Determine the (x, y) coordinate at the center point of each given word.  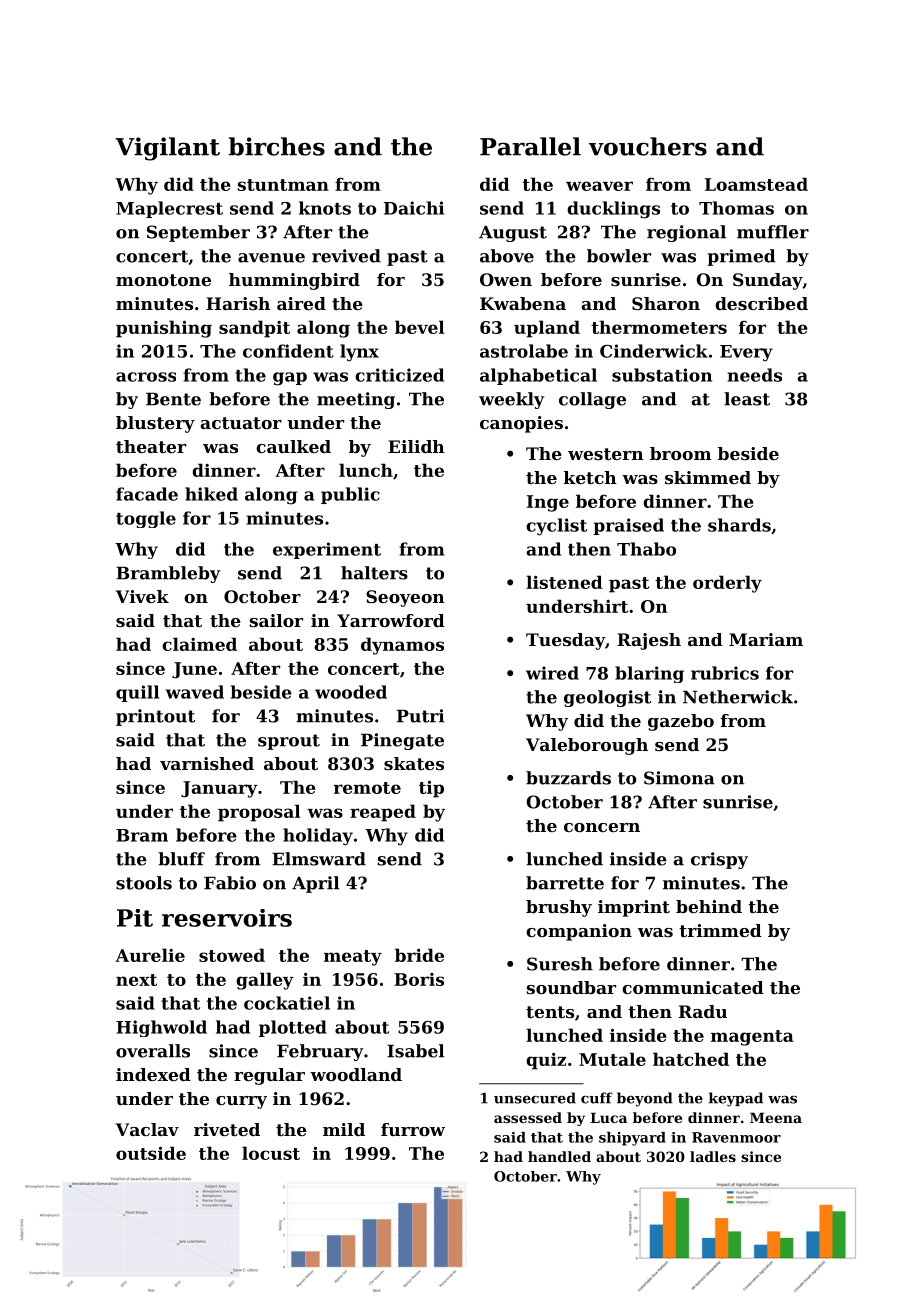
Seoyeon (405, 598)
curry (241, 1102)
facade (147, 494)
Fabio (230, 883)
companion (579, 932)
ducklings (613, 210)
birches (277, 146)
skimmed (708, 477)
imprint (634, 908)
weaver (599, 186)
